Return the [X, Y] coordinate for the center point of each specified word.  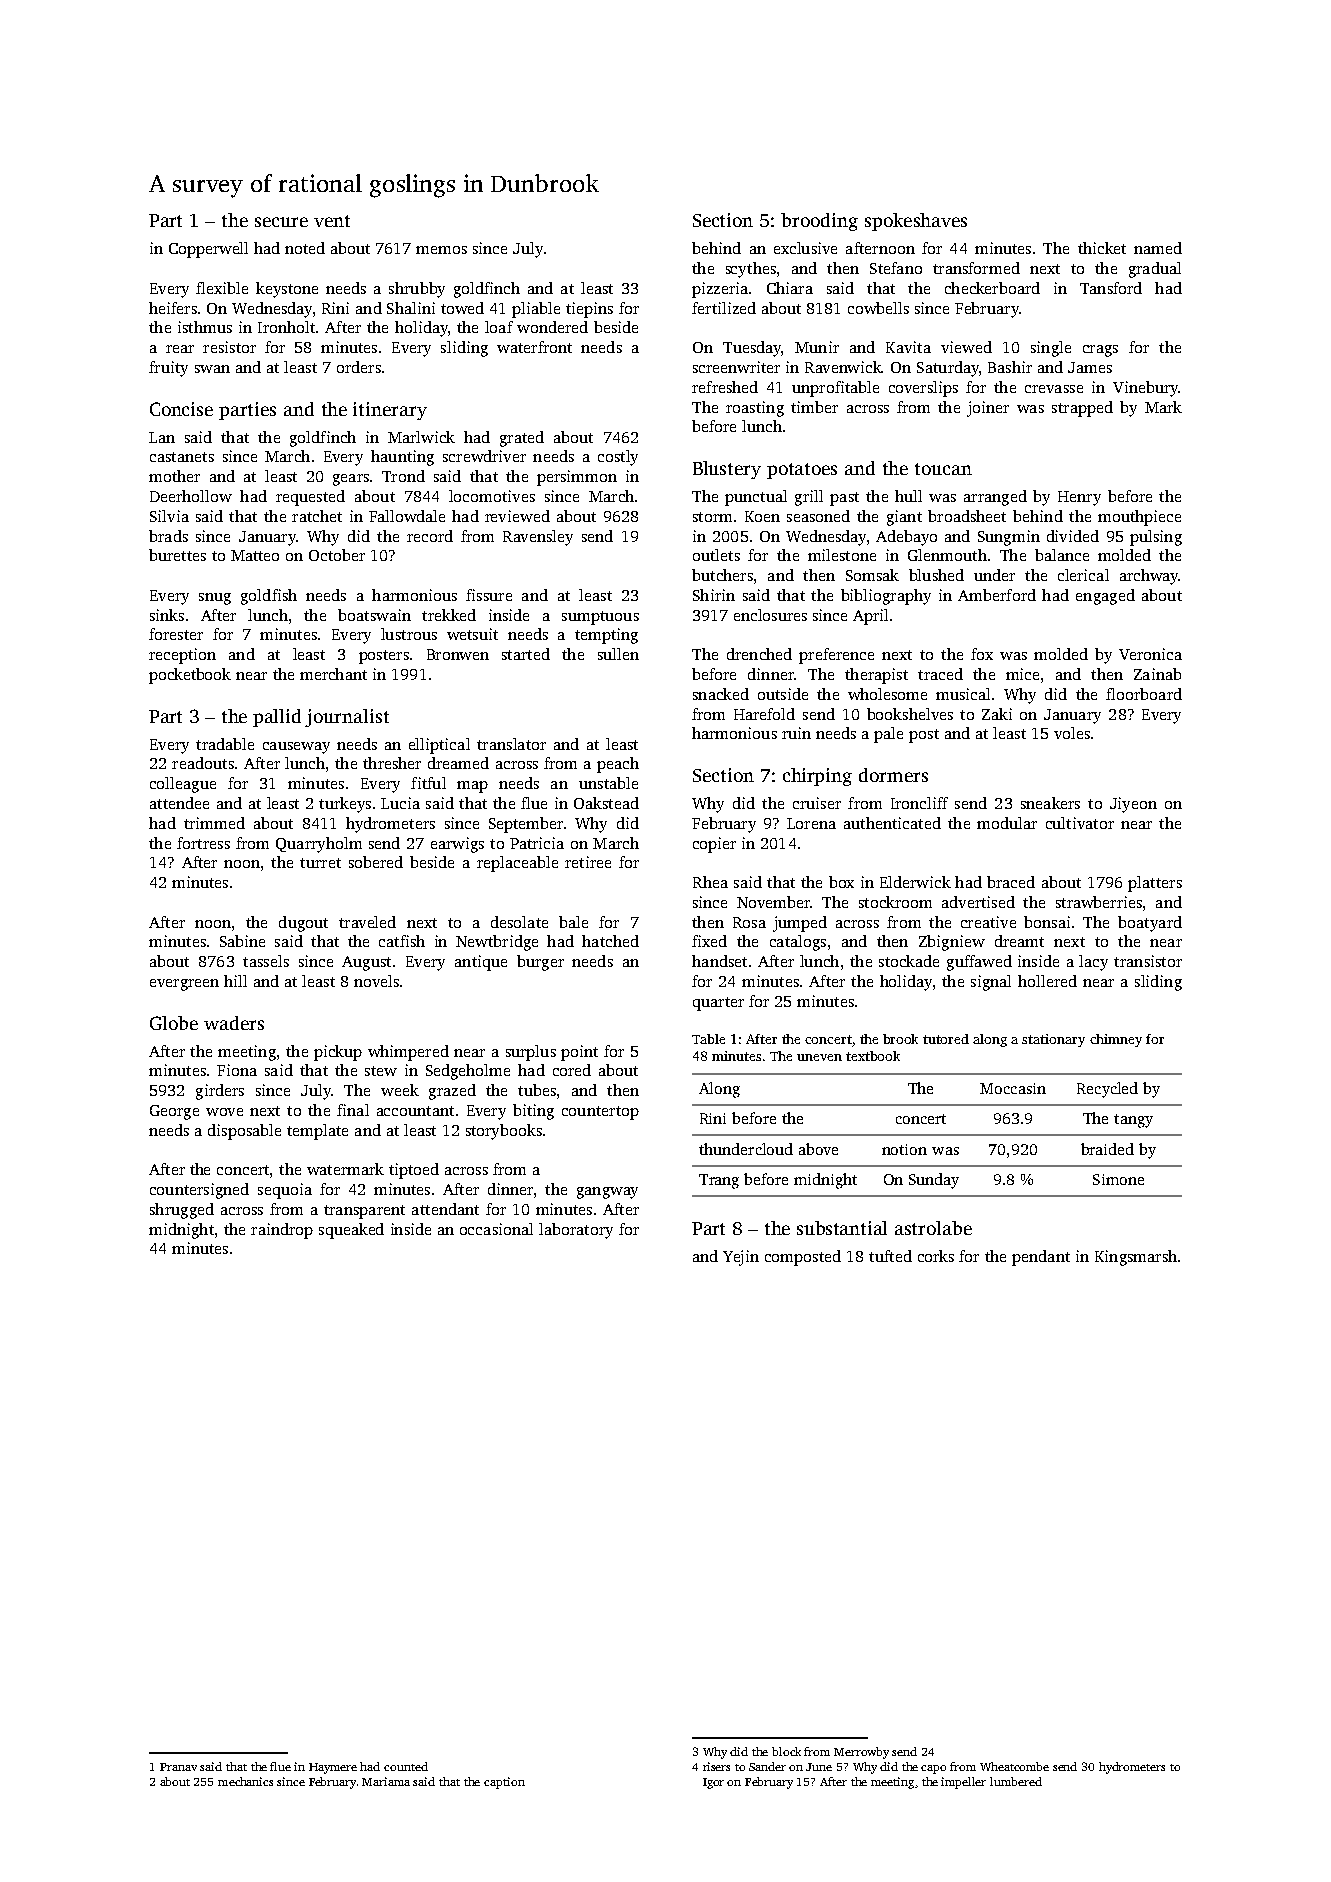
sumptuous [600, 618]
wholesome [887, 694]
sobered [376, 862]
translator [511, 744]
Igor [713, 1783]
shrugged [182, 1211]
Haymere [333, 1768]
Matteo [255, 555]
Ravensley [538, 538]
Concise [181, 409]
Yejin [741, 1258]
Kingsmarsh [1136, 1258]
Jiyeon [1133, 805]
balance [1062, 555]
